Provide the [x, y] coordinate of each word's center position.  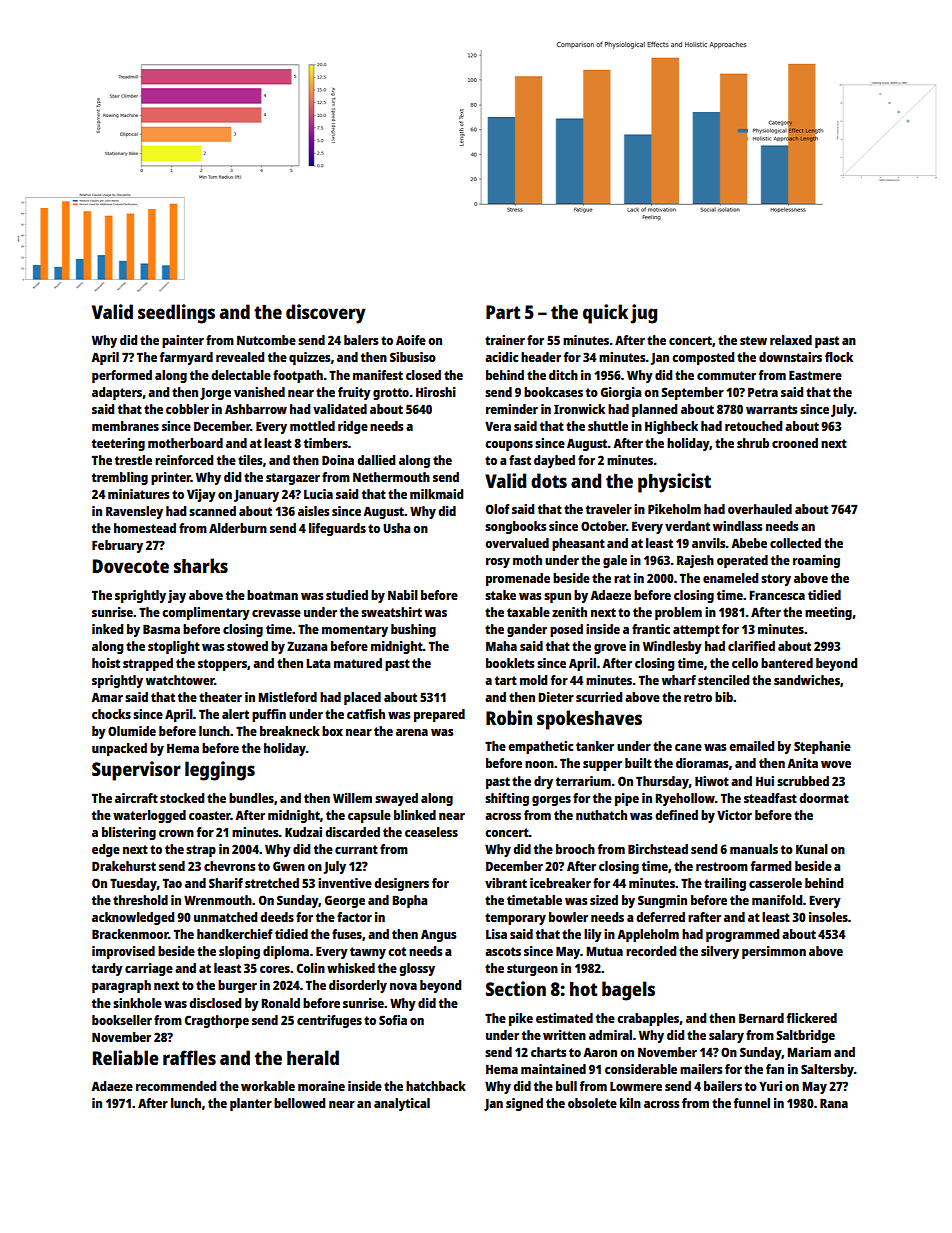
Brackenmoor [130, 934]
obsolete [592, 1103]
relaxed [791, 340]
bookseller [122, 1020]
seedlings [176, 314]
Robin [509, 717]
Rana [834, 1103]
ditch [563, 375]
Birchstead [658, 849]
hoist [106, 663]
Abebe [749, 543]
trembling [120, 478]
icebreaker [560, 883]
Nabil [403, 595]
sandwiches [807, 680]
